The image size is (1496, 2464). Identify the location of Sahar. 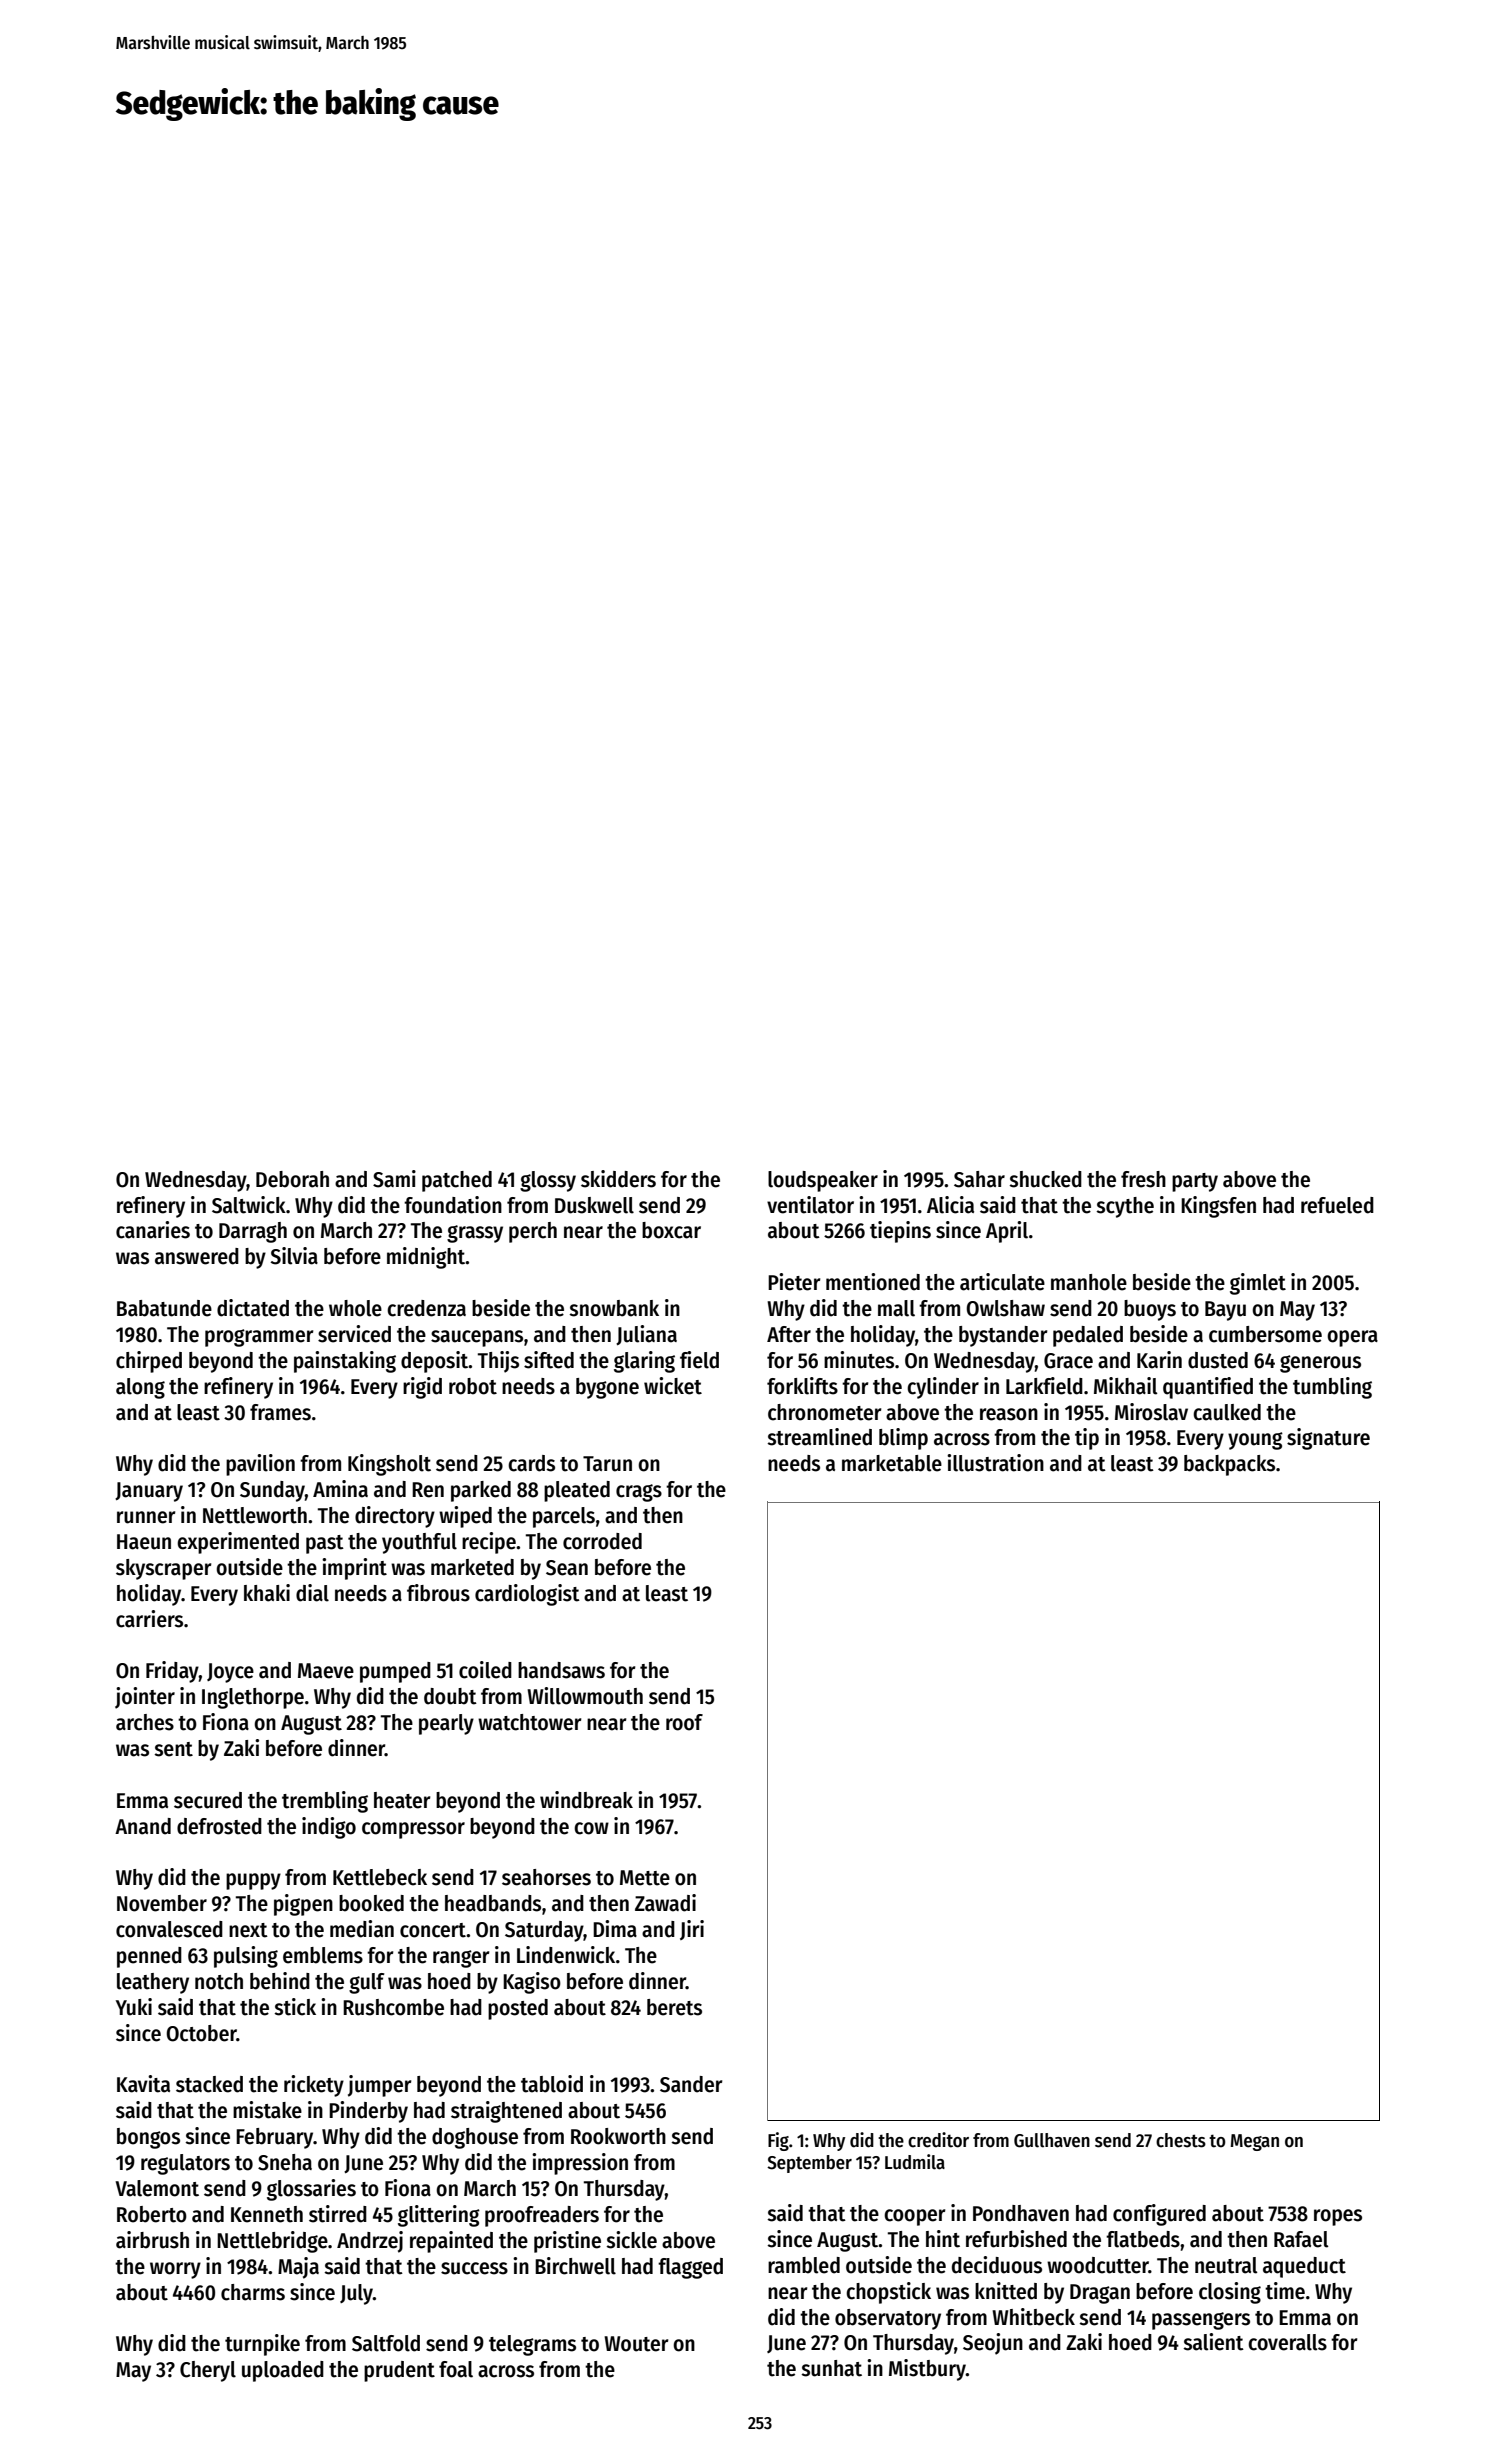
(979, 1179).
